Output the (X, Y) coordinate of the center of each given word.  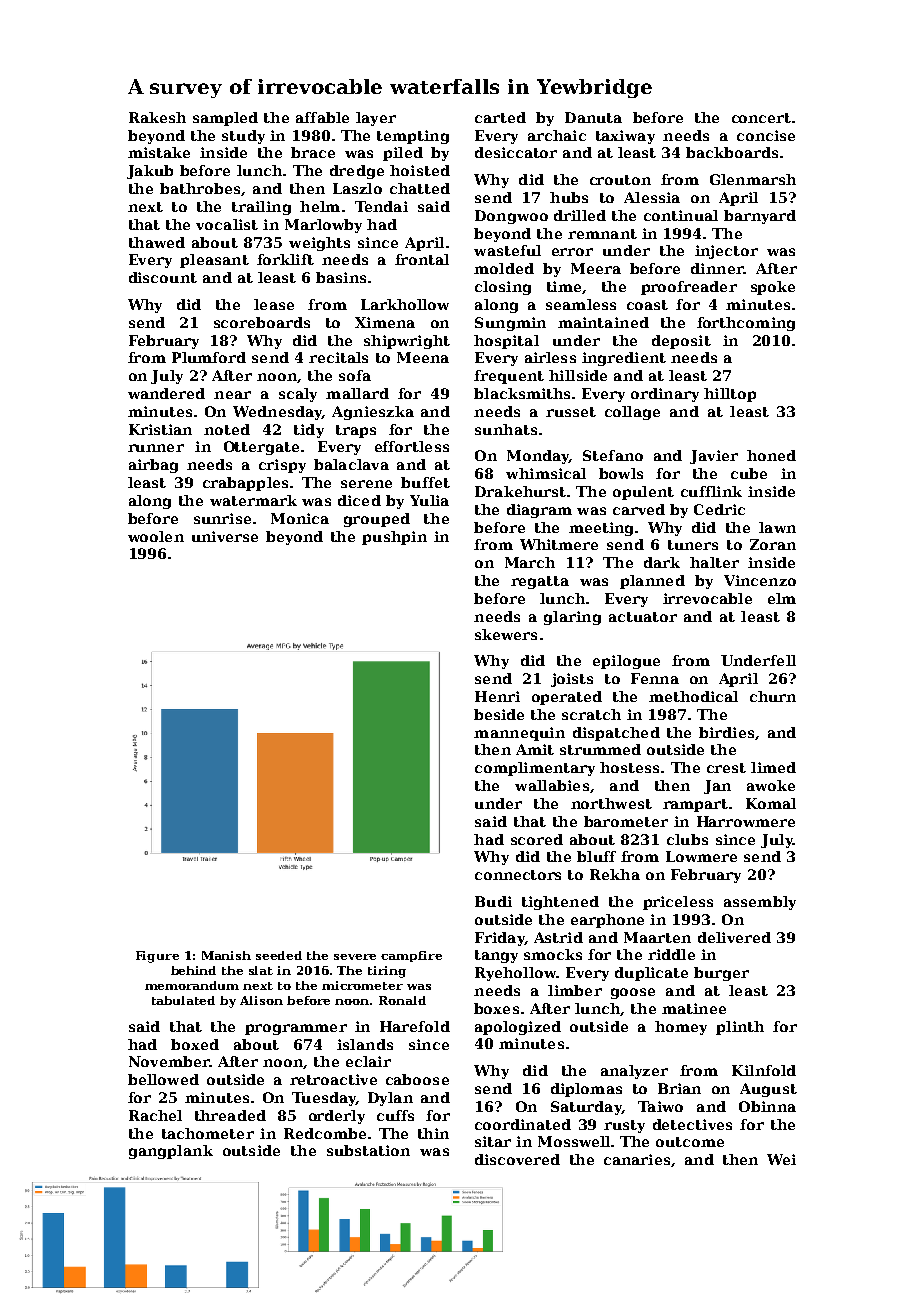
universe (225, 536)
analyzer (634, 1072)
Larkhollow (405, 304)
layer (376, 119)
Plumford (209, 357)
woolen (156, 536)
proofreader (689, 288)
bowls (621, 473)
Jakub (150, 172)
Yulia (429, 500)
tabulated (183, 1000)
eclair (368, 1061)
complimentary (535, 769)
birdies (726, 732)
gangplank (171, 1152)
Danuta (593, 117)
